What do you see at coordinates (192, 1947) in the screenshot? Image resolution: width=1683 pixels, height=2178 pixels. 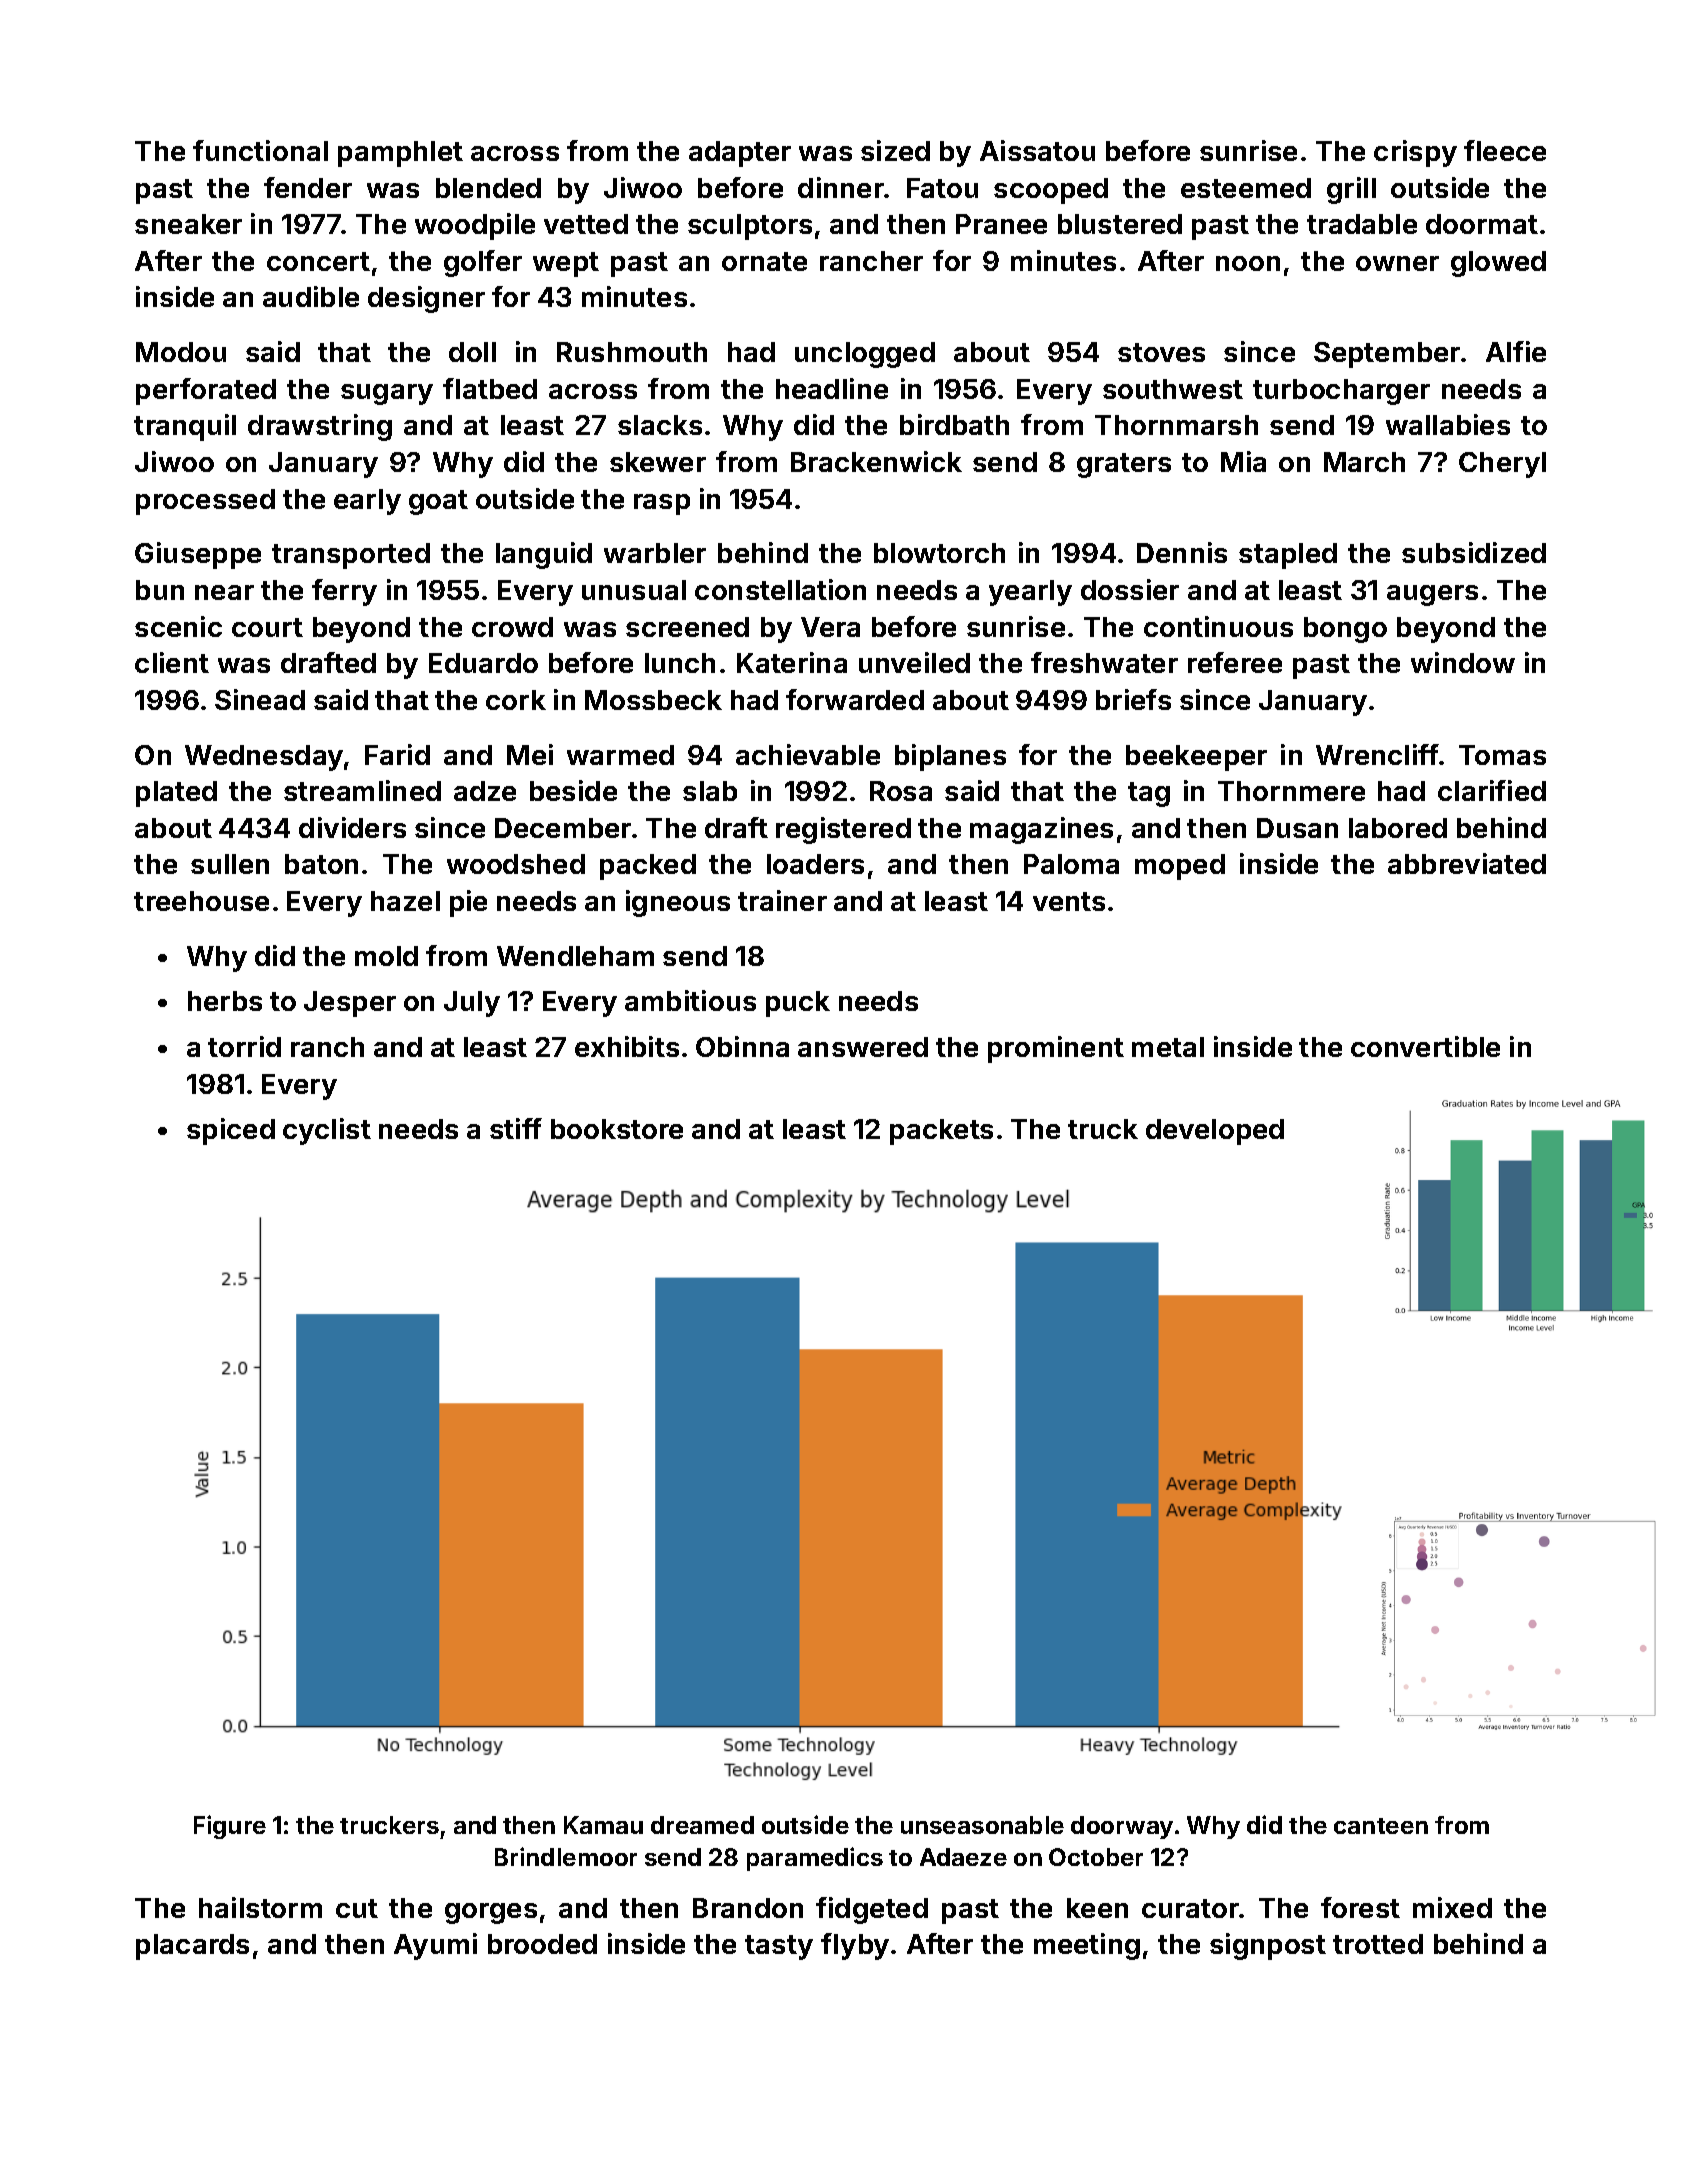 I see `placards` at bounding box center [192, 1947].
